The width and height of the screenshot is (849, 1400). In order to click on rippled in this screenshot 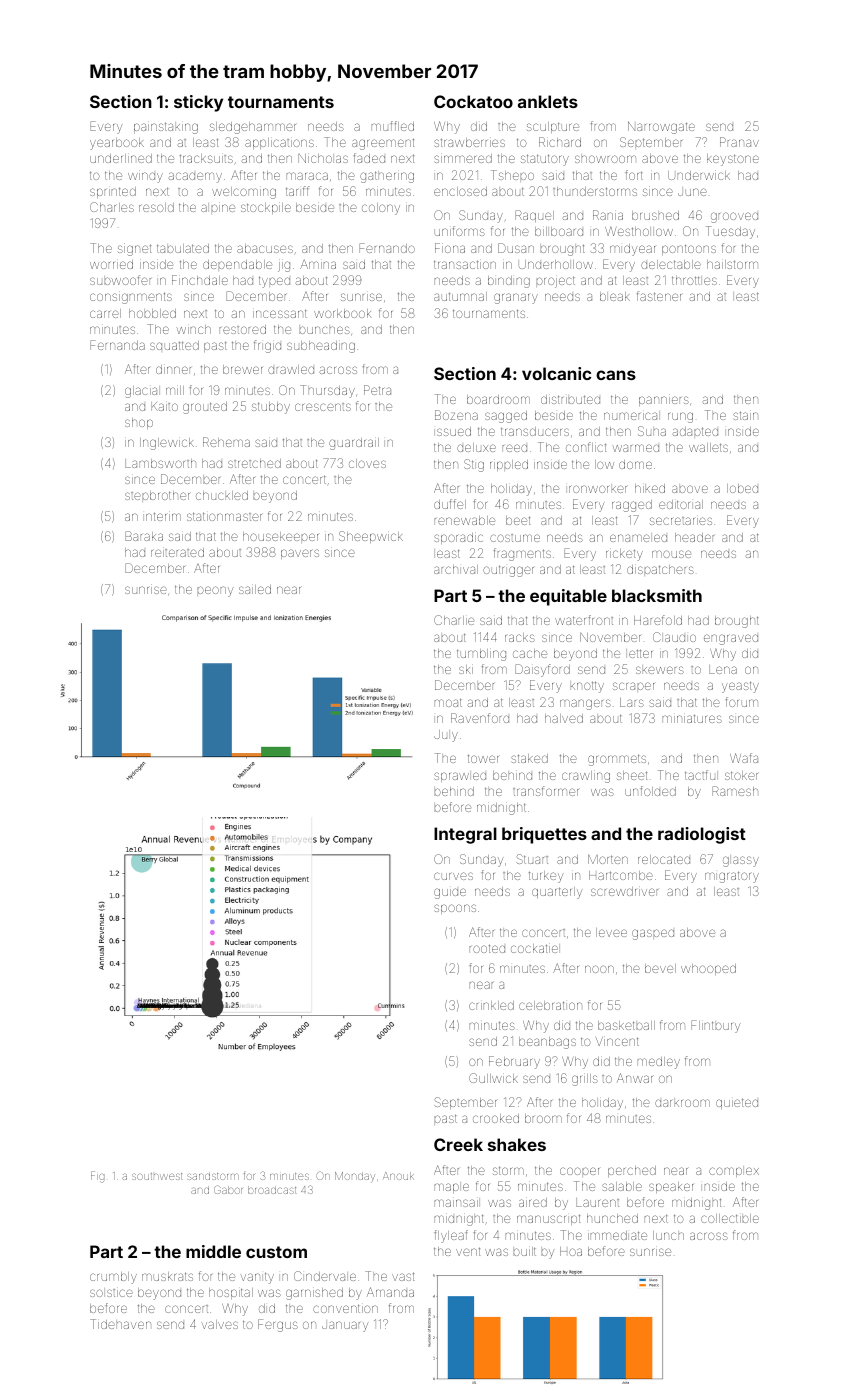, I will do `click(509, 465)`.
